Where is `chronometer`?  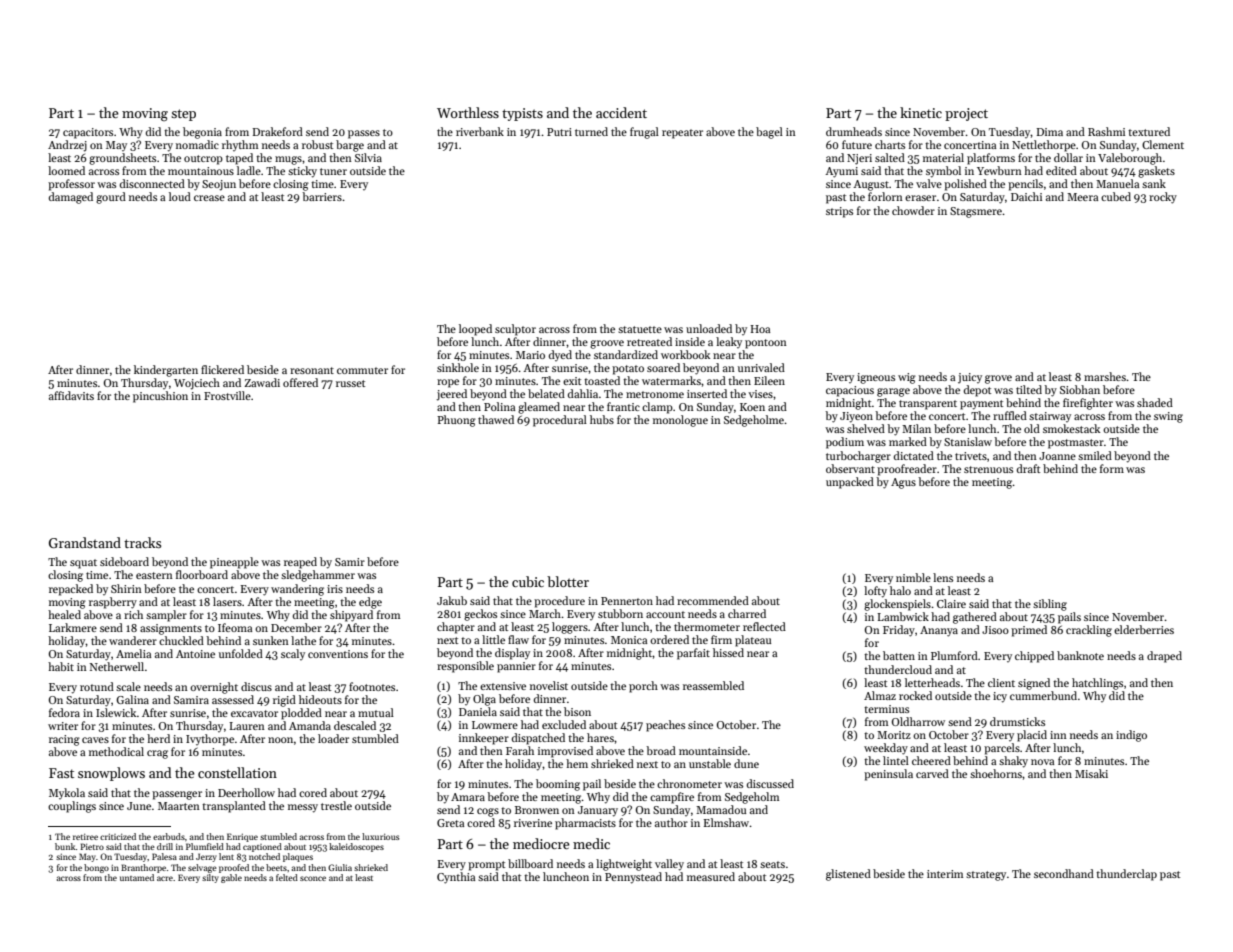
chronometer is located at coordinates (689, 783).
